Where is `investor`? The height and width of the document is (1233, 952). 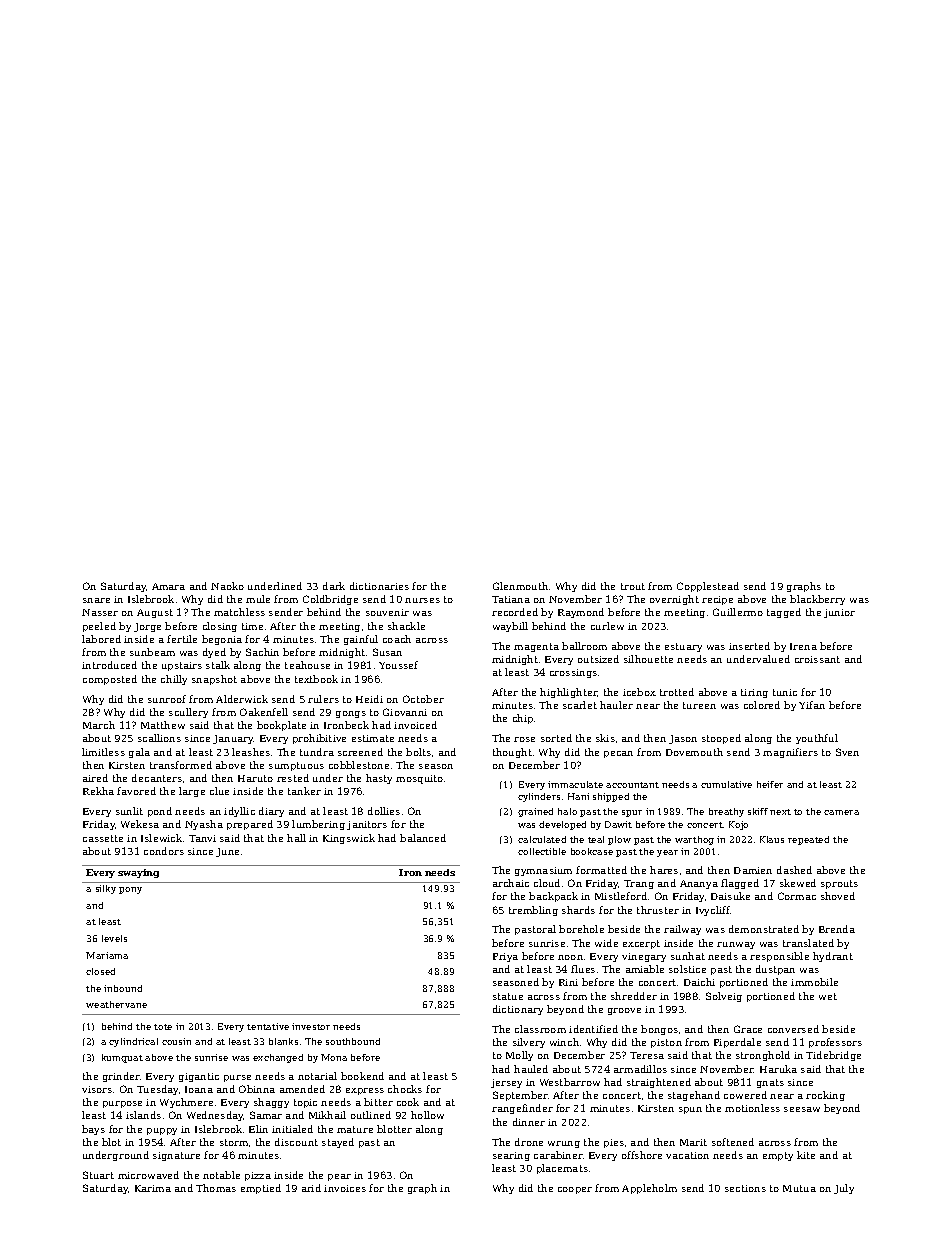
investor is located at coordinates (311, 1026).
